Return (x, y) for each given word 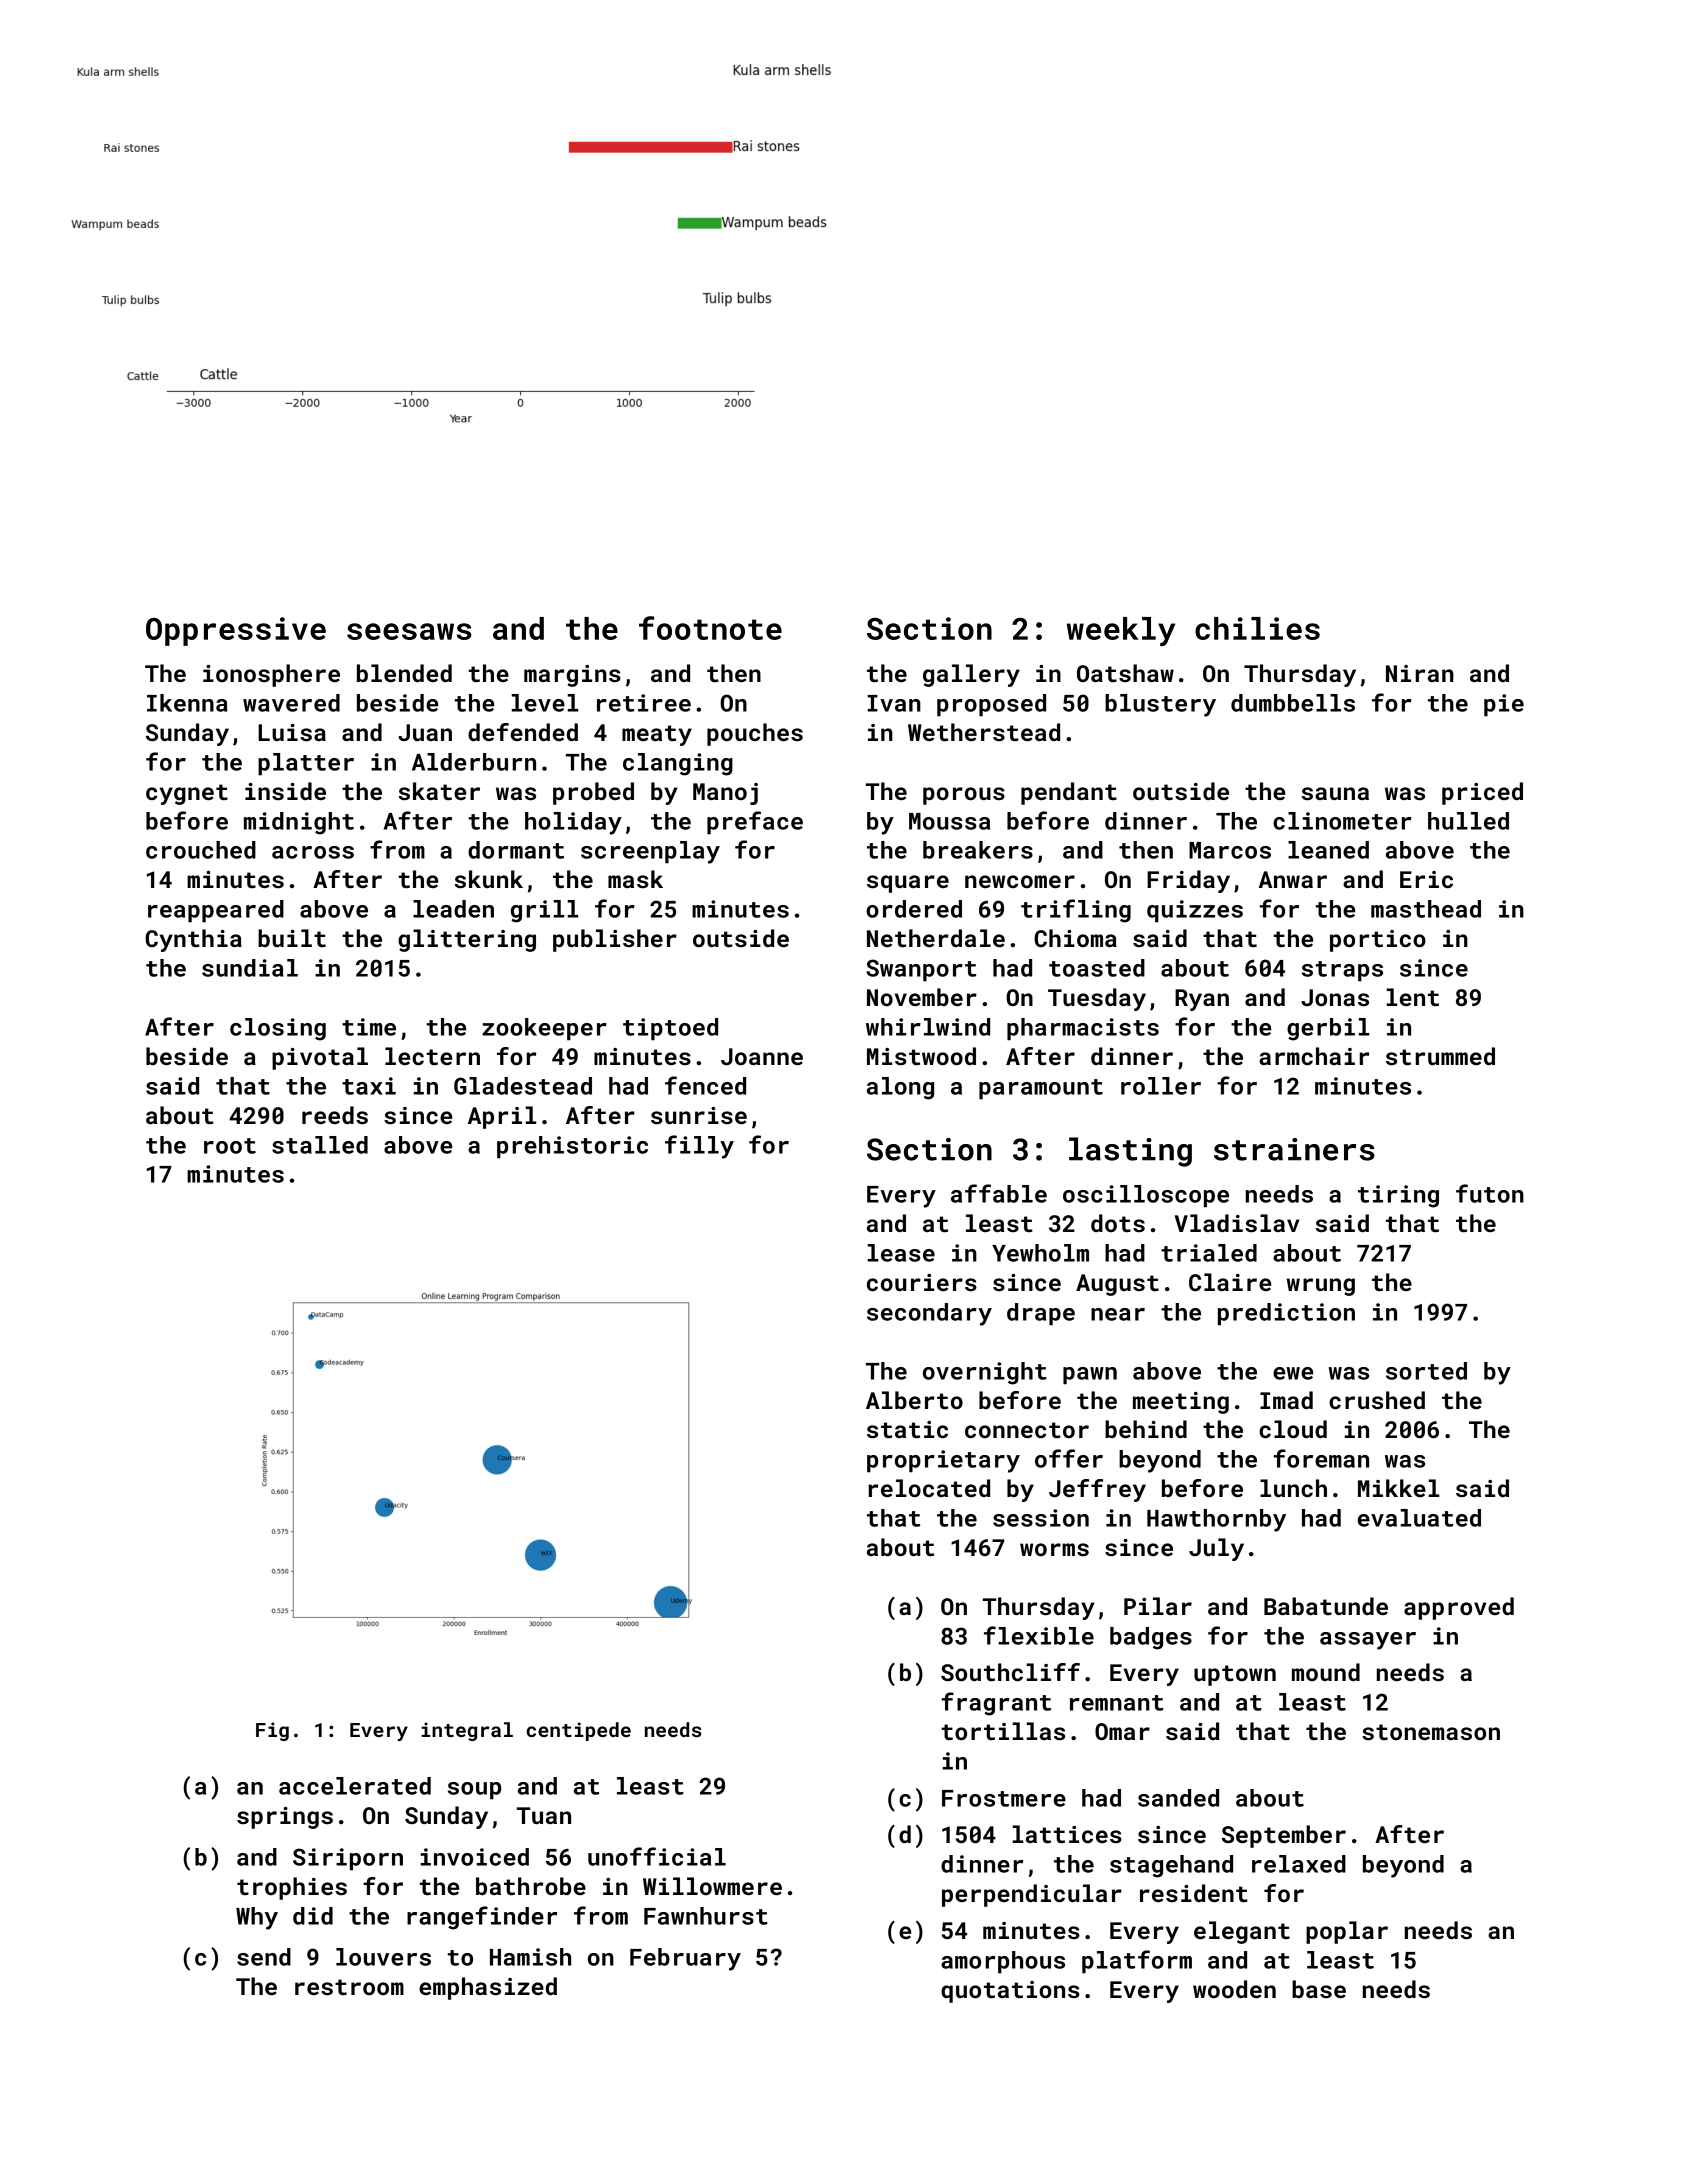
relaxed (1299, 1864)
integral (467, 1731)
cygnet (187, 794)
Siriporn (348, 1859)
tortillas (1003, 1731)
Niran (1420, 673)
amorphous (1003, 1962)
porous (964, 796)
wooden (1234, 1989)
